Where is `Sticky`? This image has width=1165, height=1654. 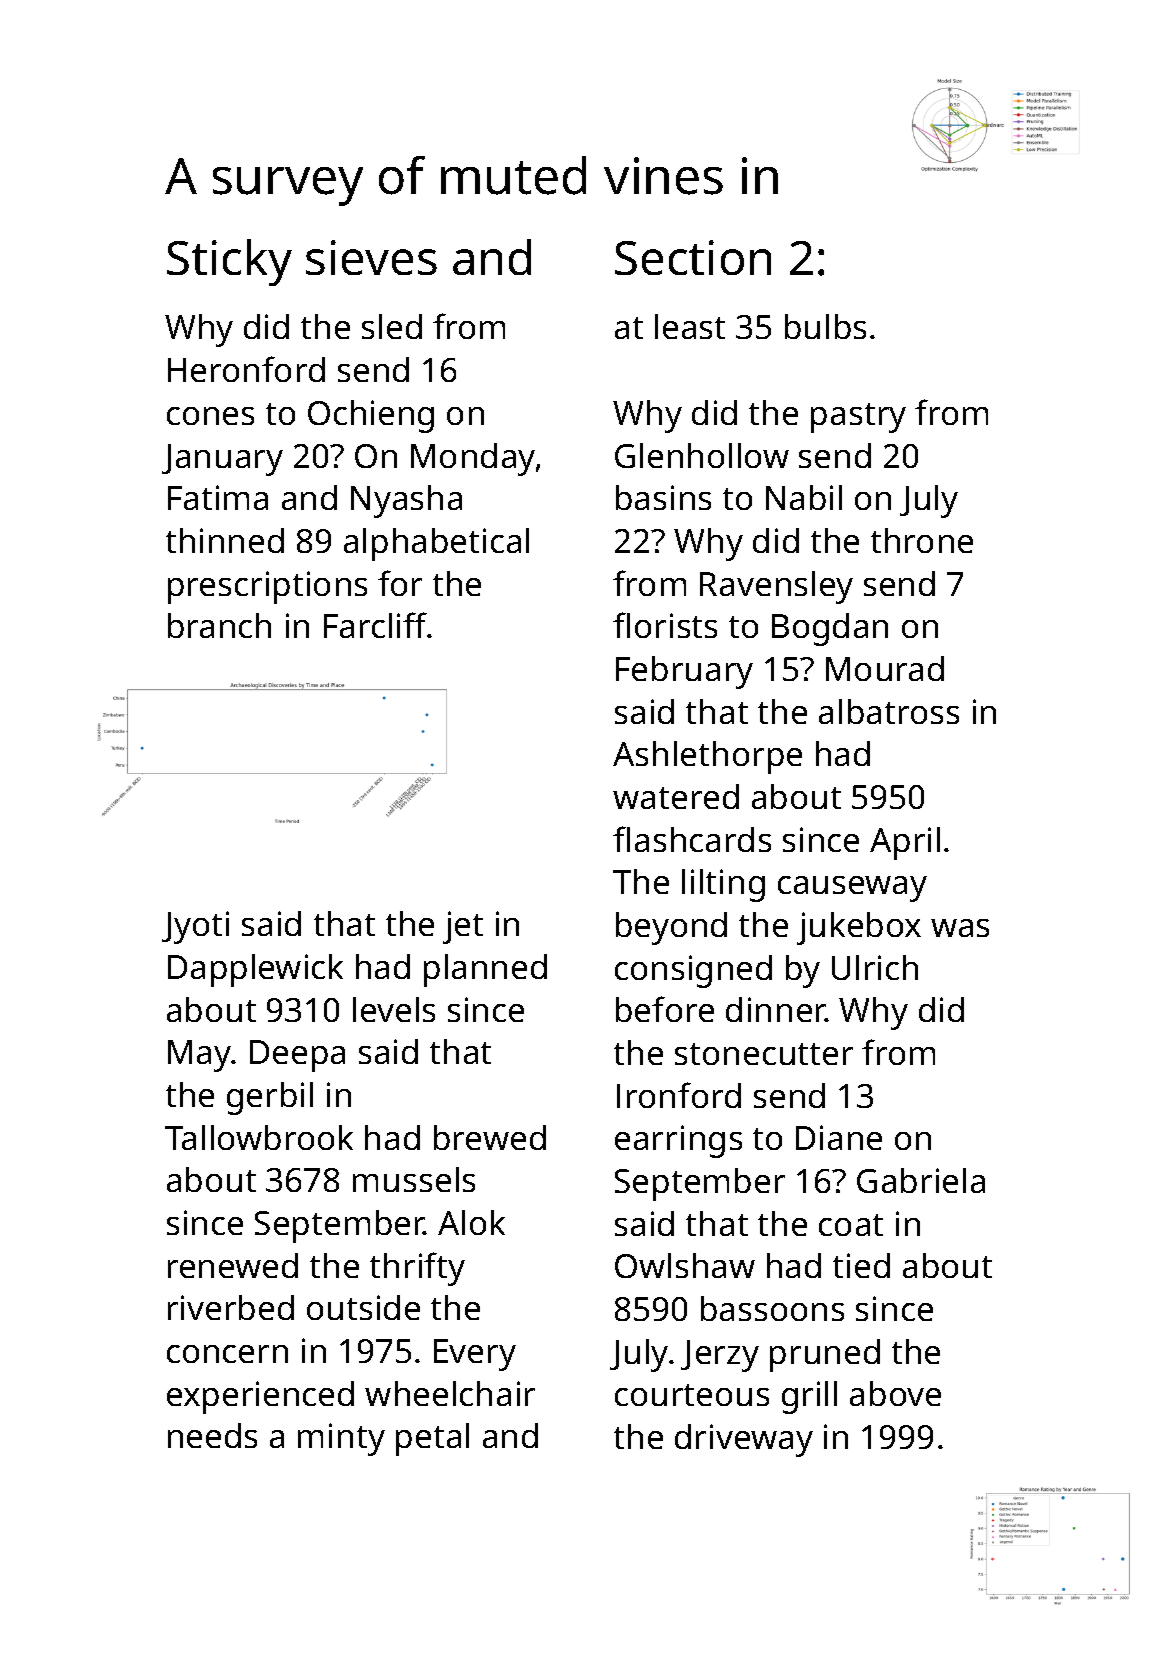 Sticky is located at coordinates (229, 262).
